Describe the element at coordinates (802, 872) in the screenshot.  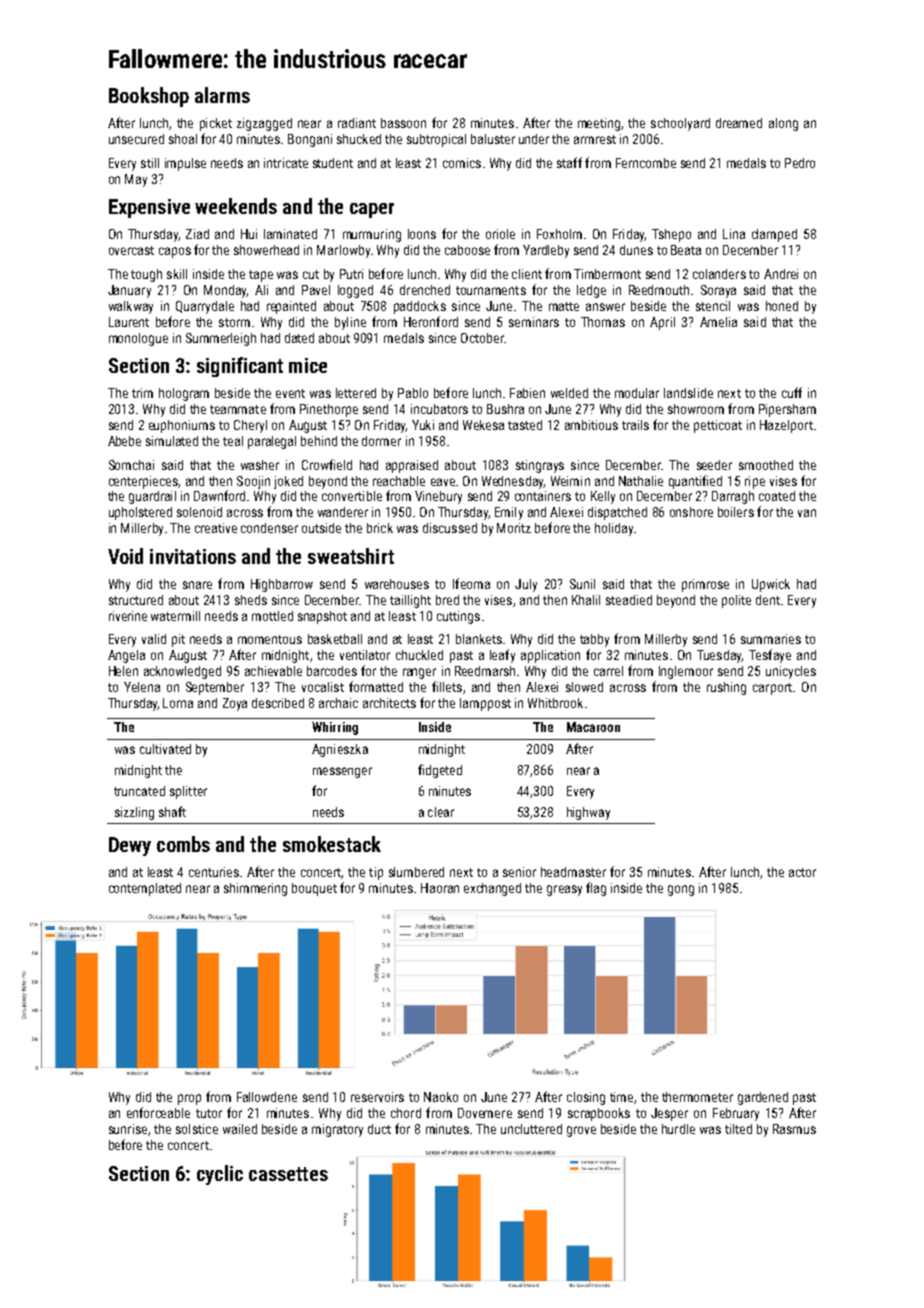
I see `actor` at that location.
